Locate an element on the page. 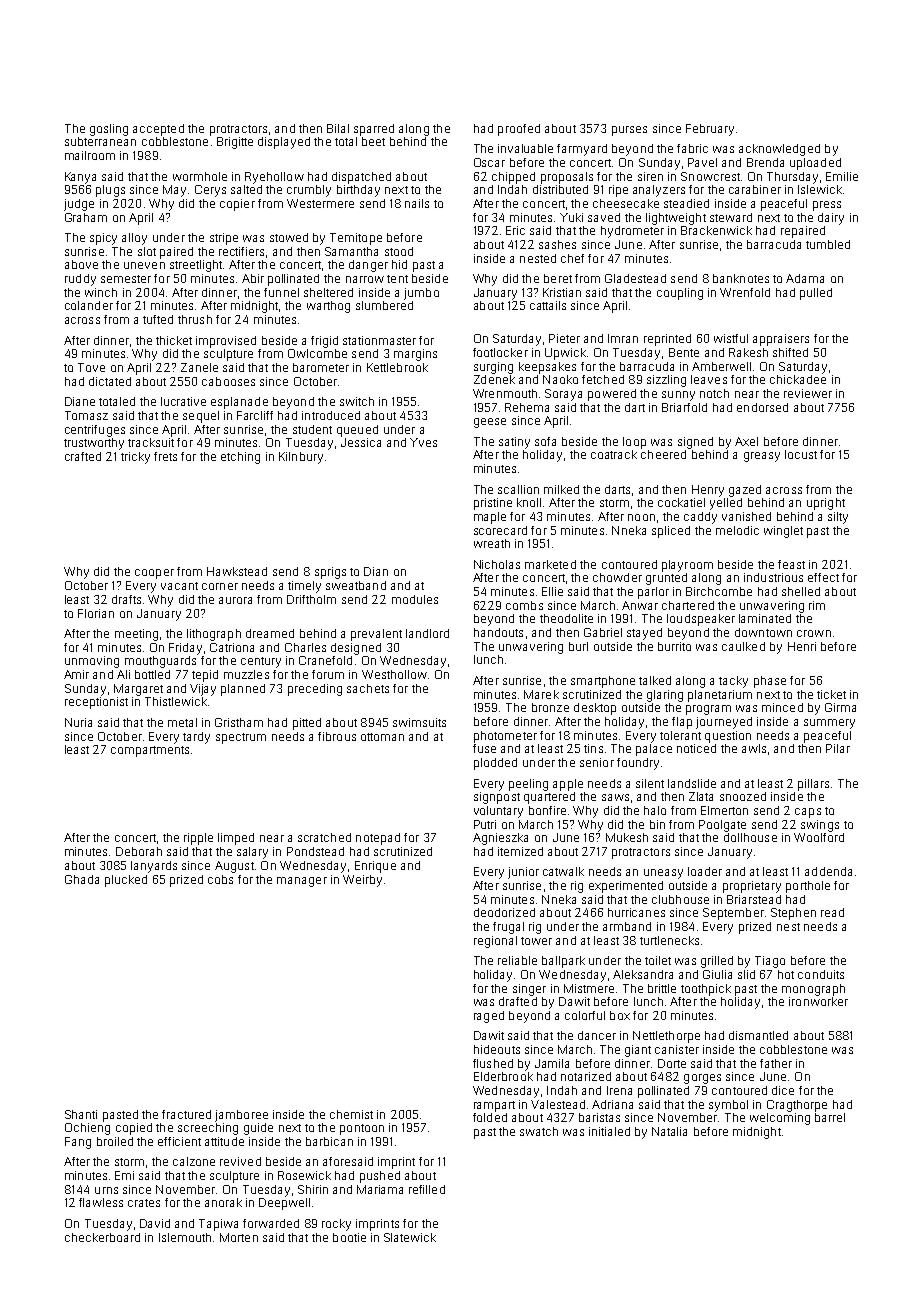 Image resolution: width=924 pixels, height=1308 pixels. chemist is located at coordinates (351, 1114).
